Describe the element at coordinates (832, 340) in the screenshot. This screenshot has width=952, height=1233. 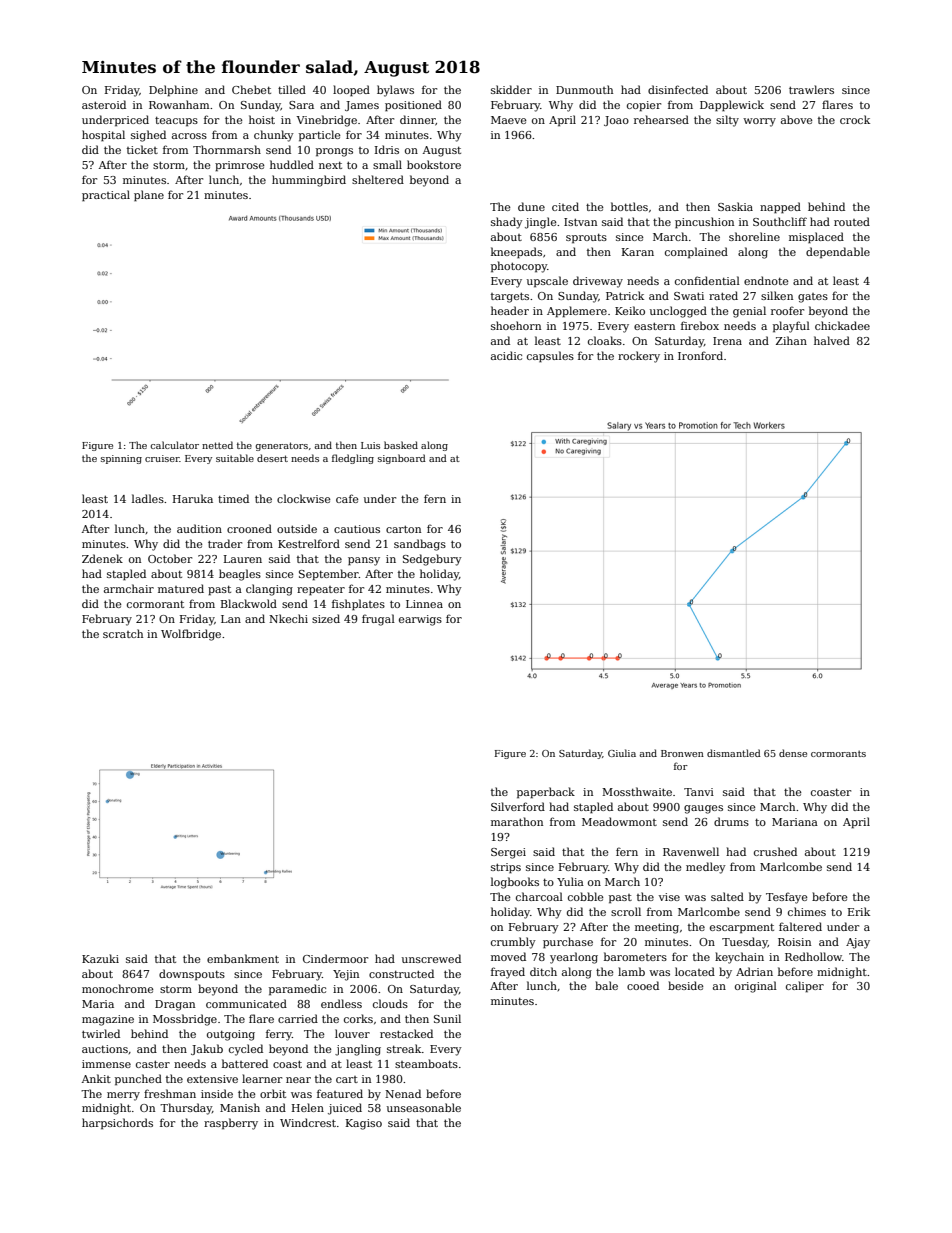
I see `halved` at that location.
